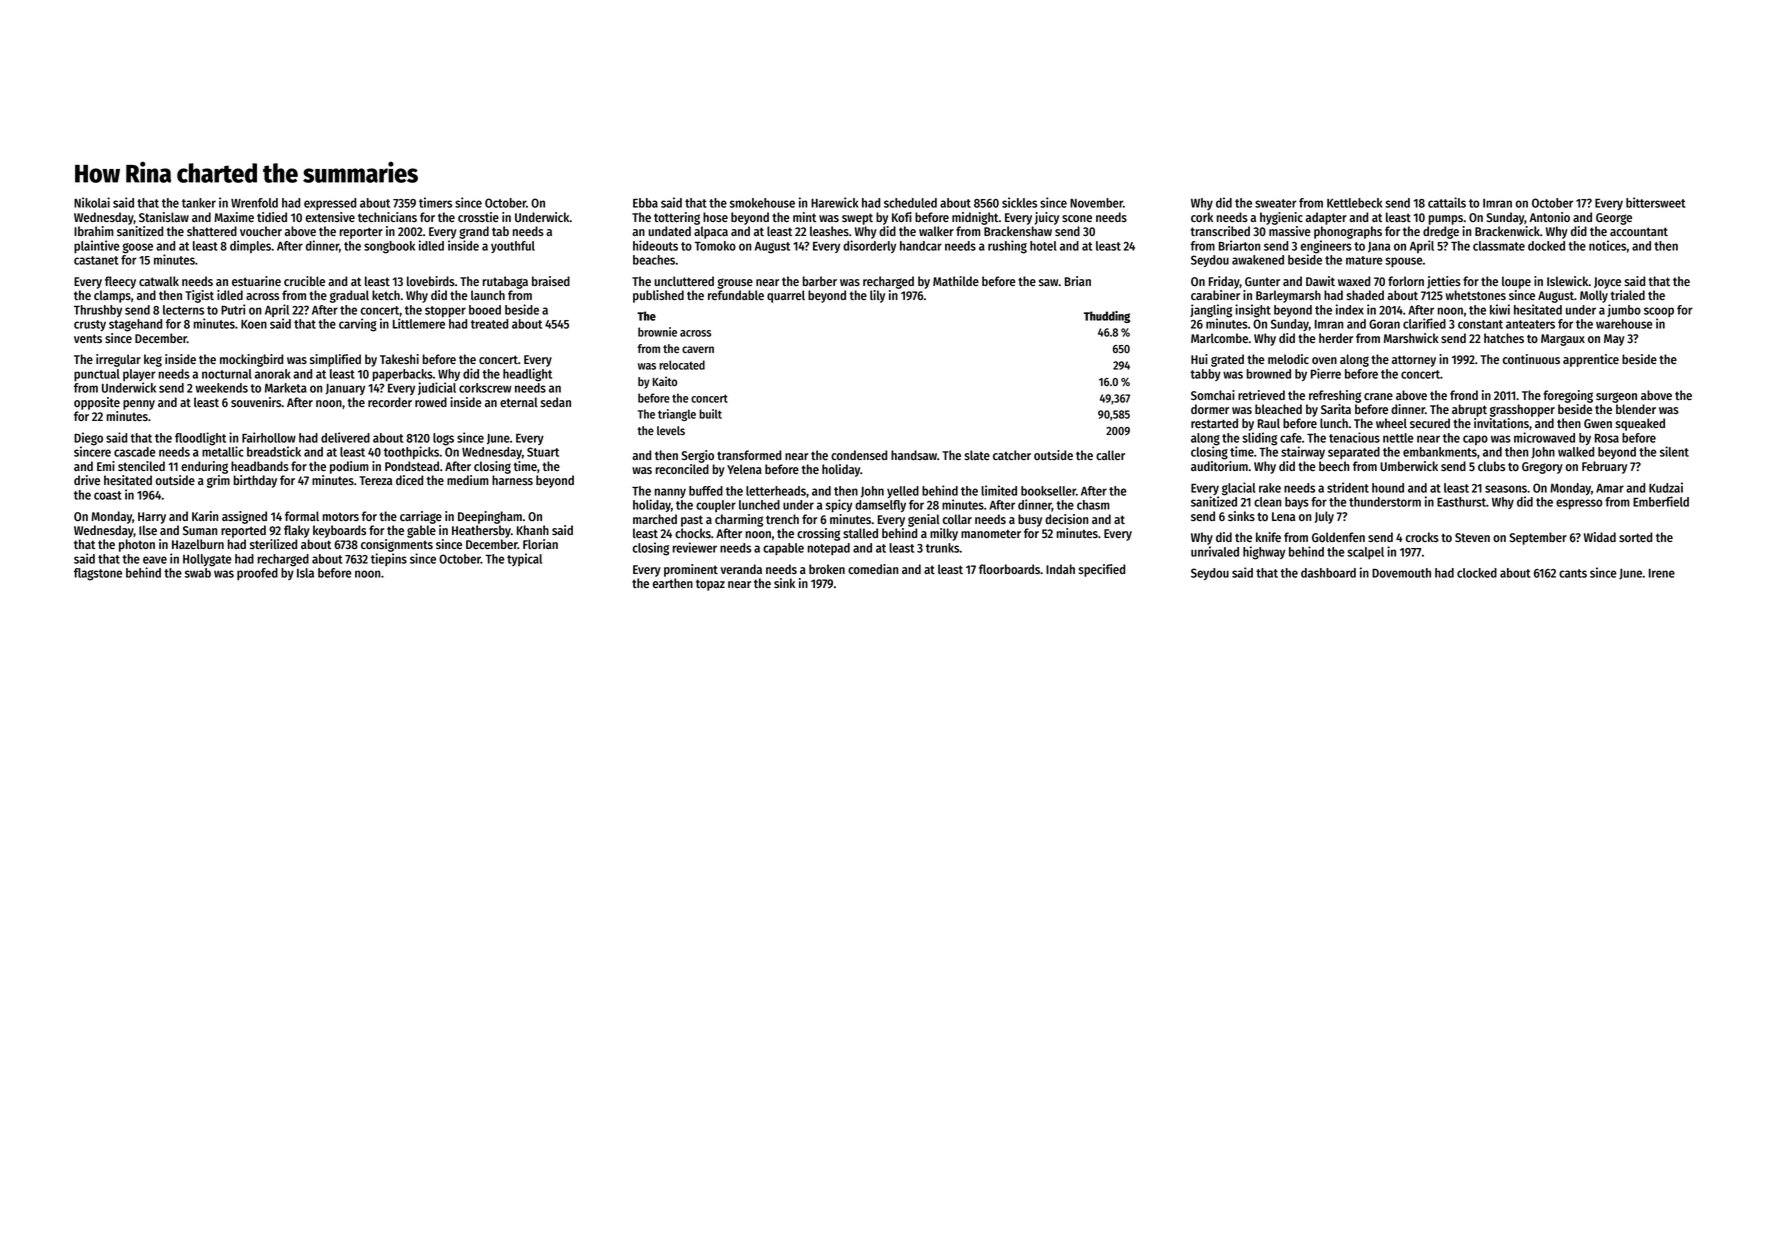 This screenshot has height=1250, width=1768. I want to click on grand, so click(474, 232).
